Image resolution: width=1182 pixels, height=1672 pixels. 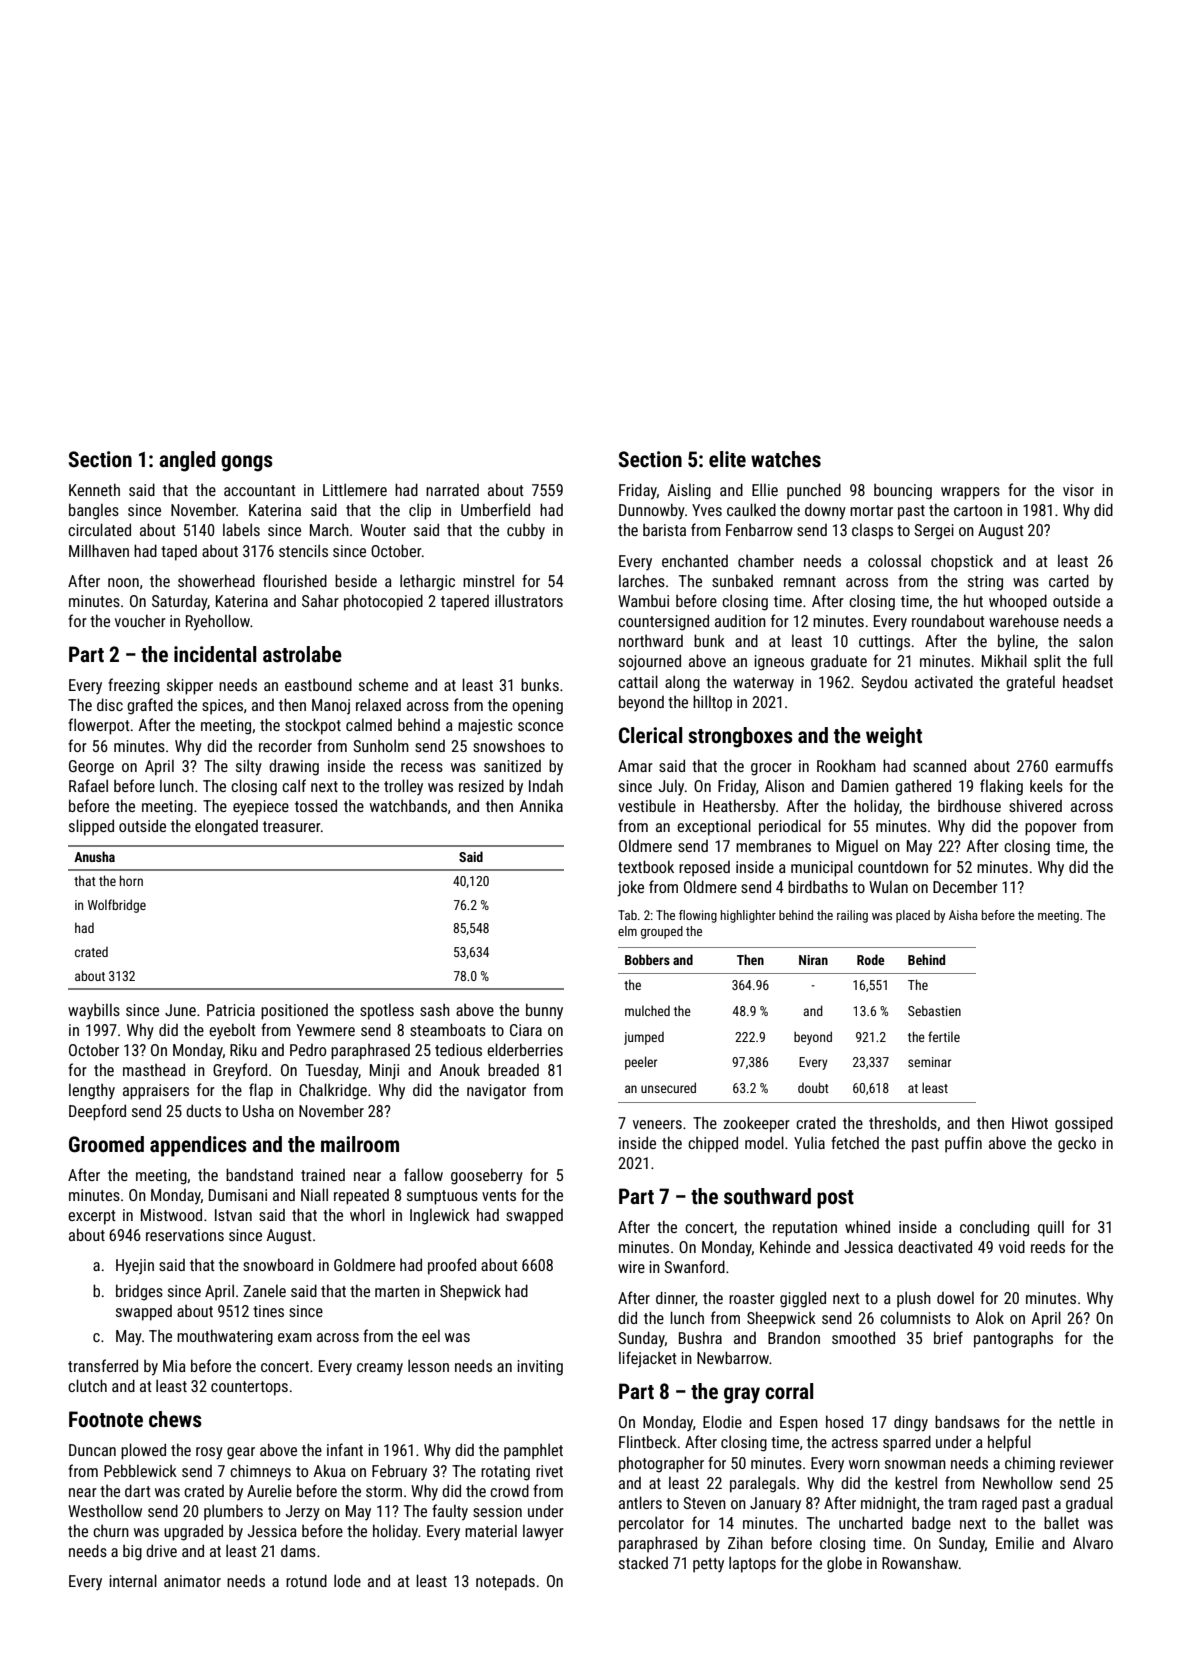 What do you see at coordinates (106, 1419) in the screenshot?
I see `Footnote` at bounding box center [106, 1419].
